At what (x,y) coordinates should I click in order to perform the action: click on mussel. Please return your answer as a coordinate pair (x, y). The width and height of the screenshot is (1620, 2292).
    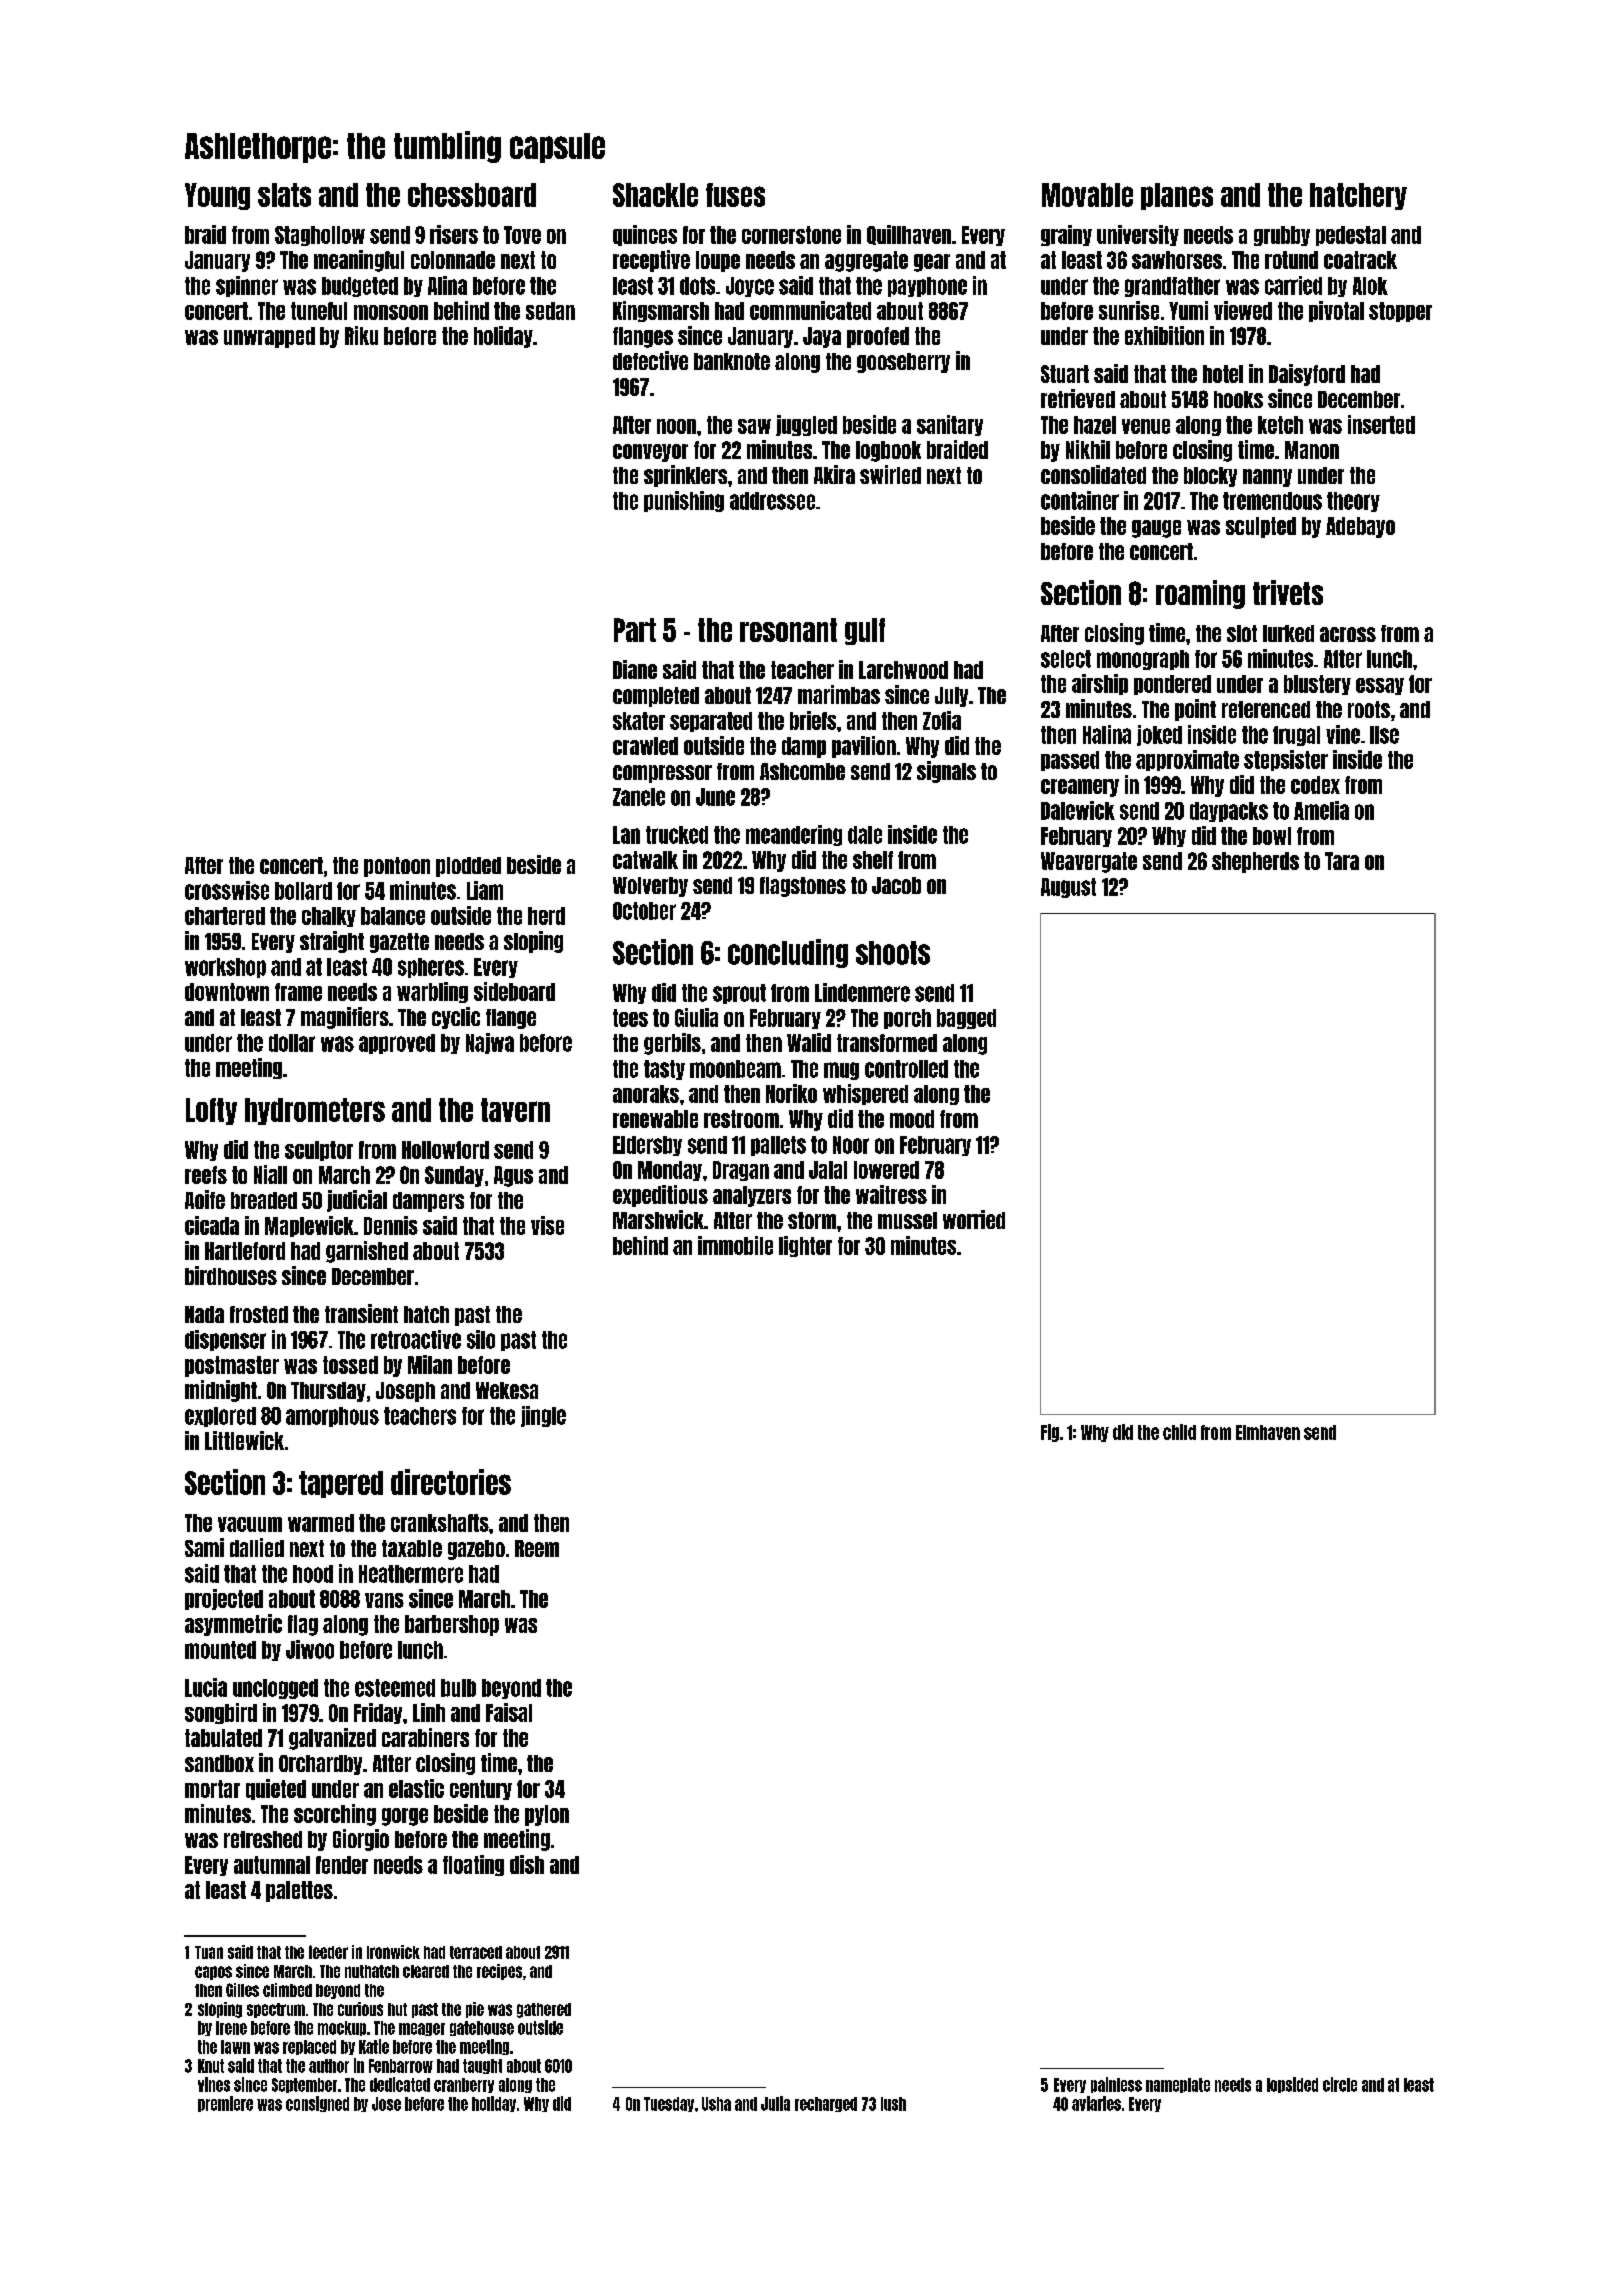
    Looking at the image, I should click on (907, 1220).
